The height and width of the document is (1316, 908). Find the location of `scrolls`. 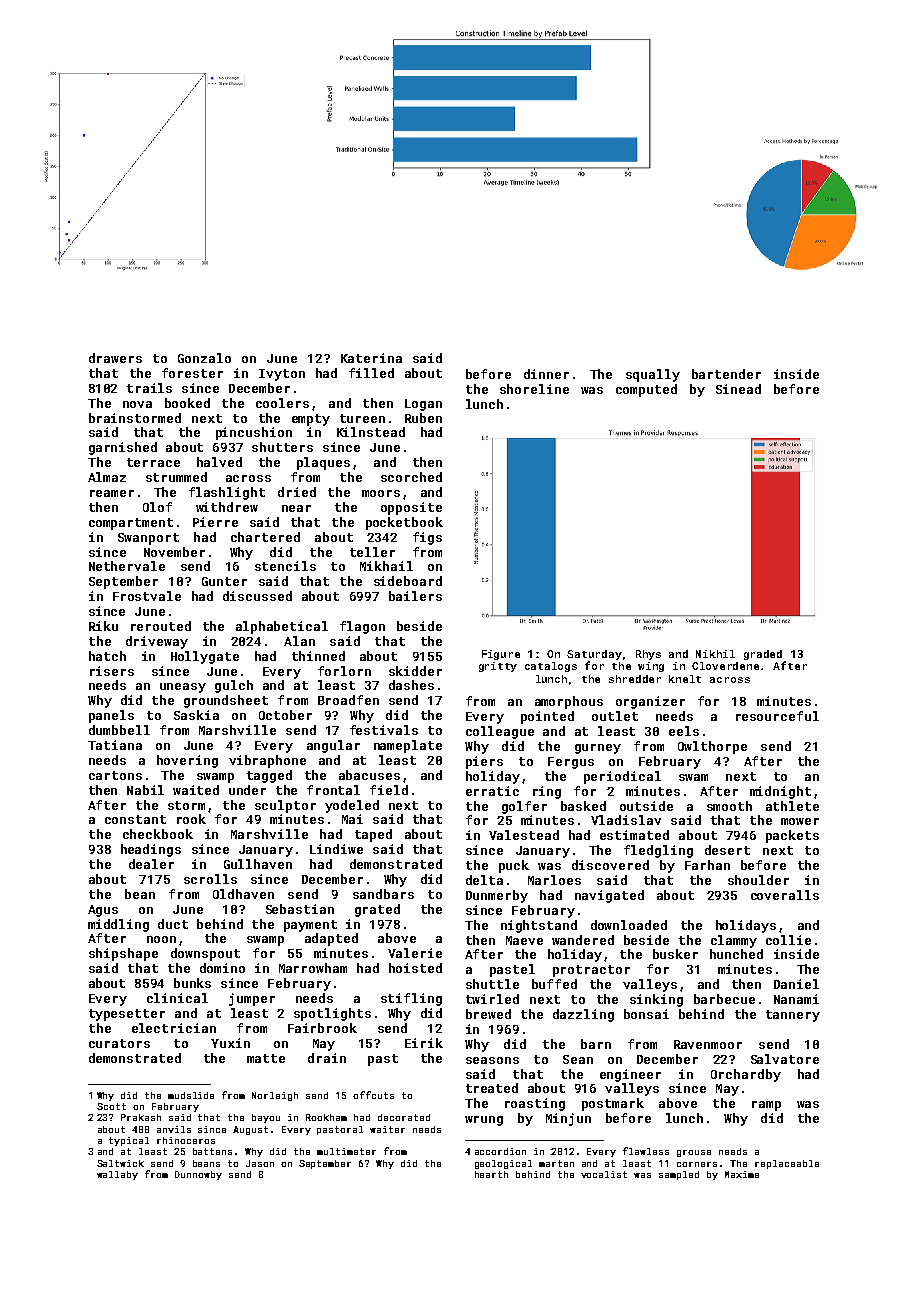

scrolls is located at coordinates (210, 879).
